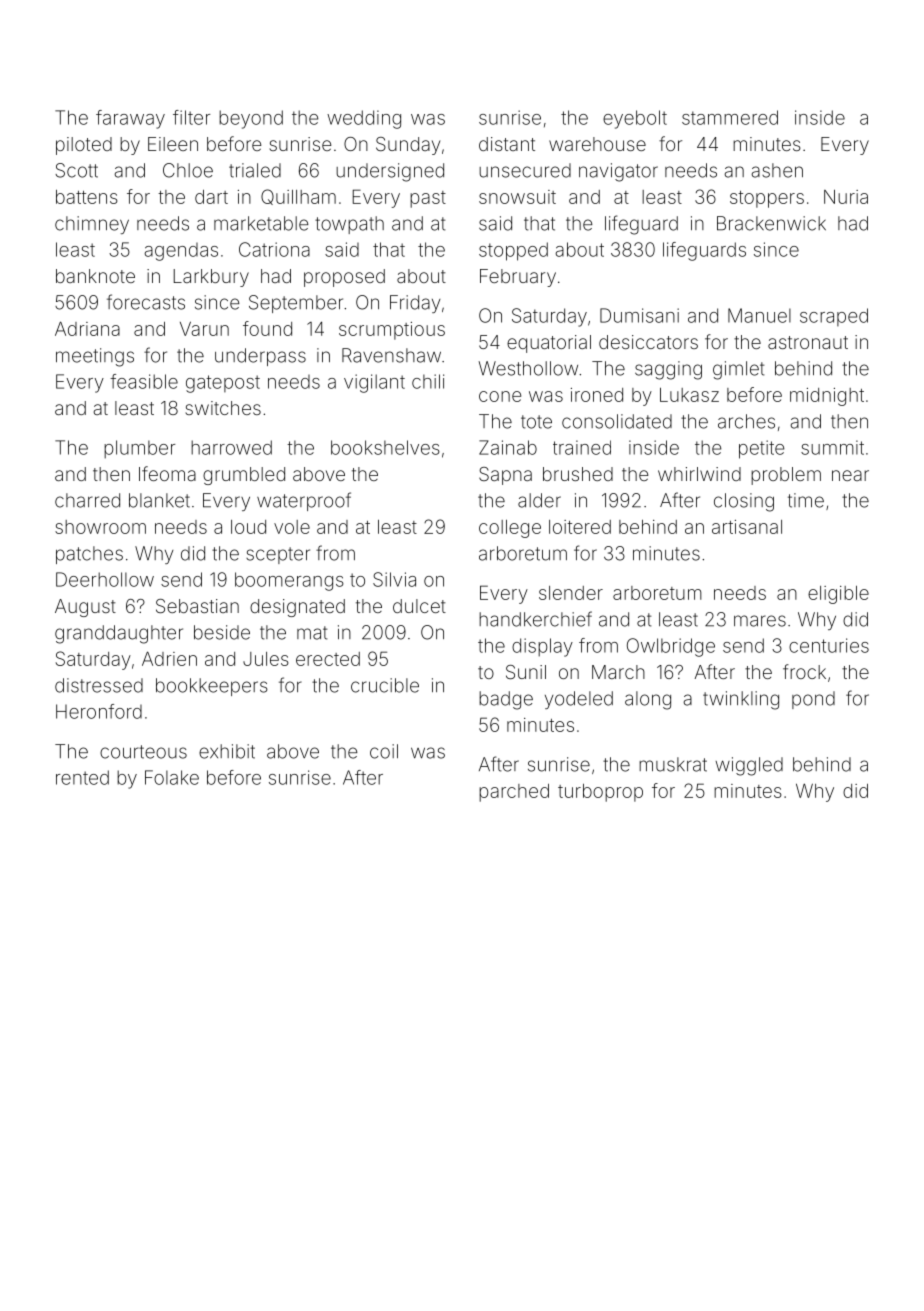  I want to click on parched, so click(514, 793).
